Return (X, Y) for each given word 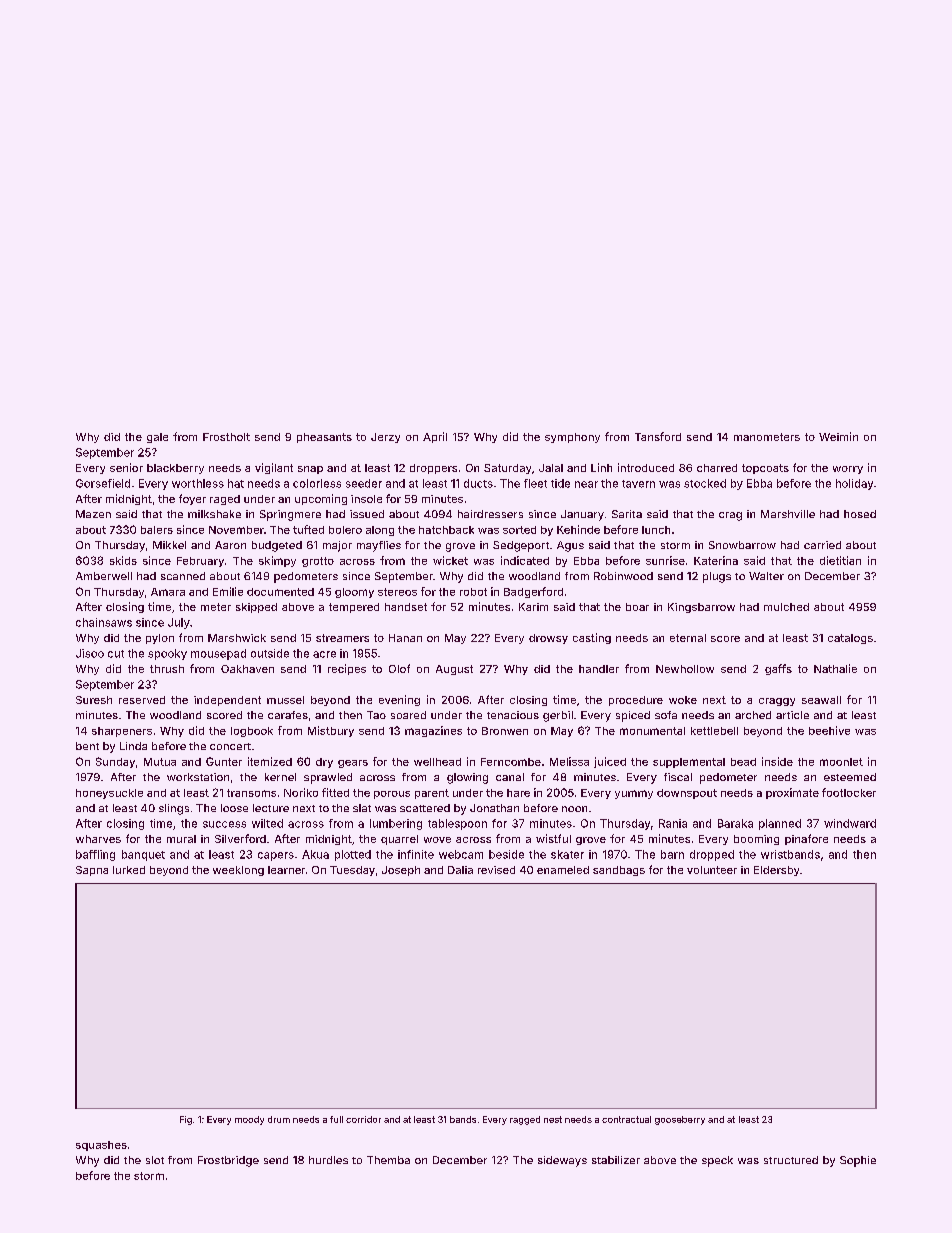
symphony (572, 438)
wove (437, 840)
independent (227, 701)
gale (157, 438)
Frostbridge (228, 1161)
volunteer (712, 870)
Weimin (838, 436)
